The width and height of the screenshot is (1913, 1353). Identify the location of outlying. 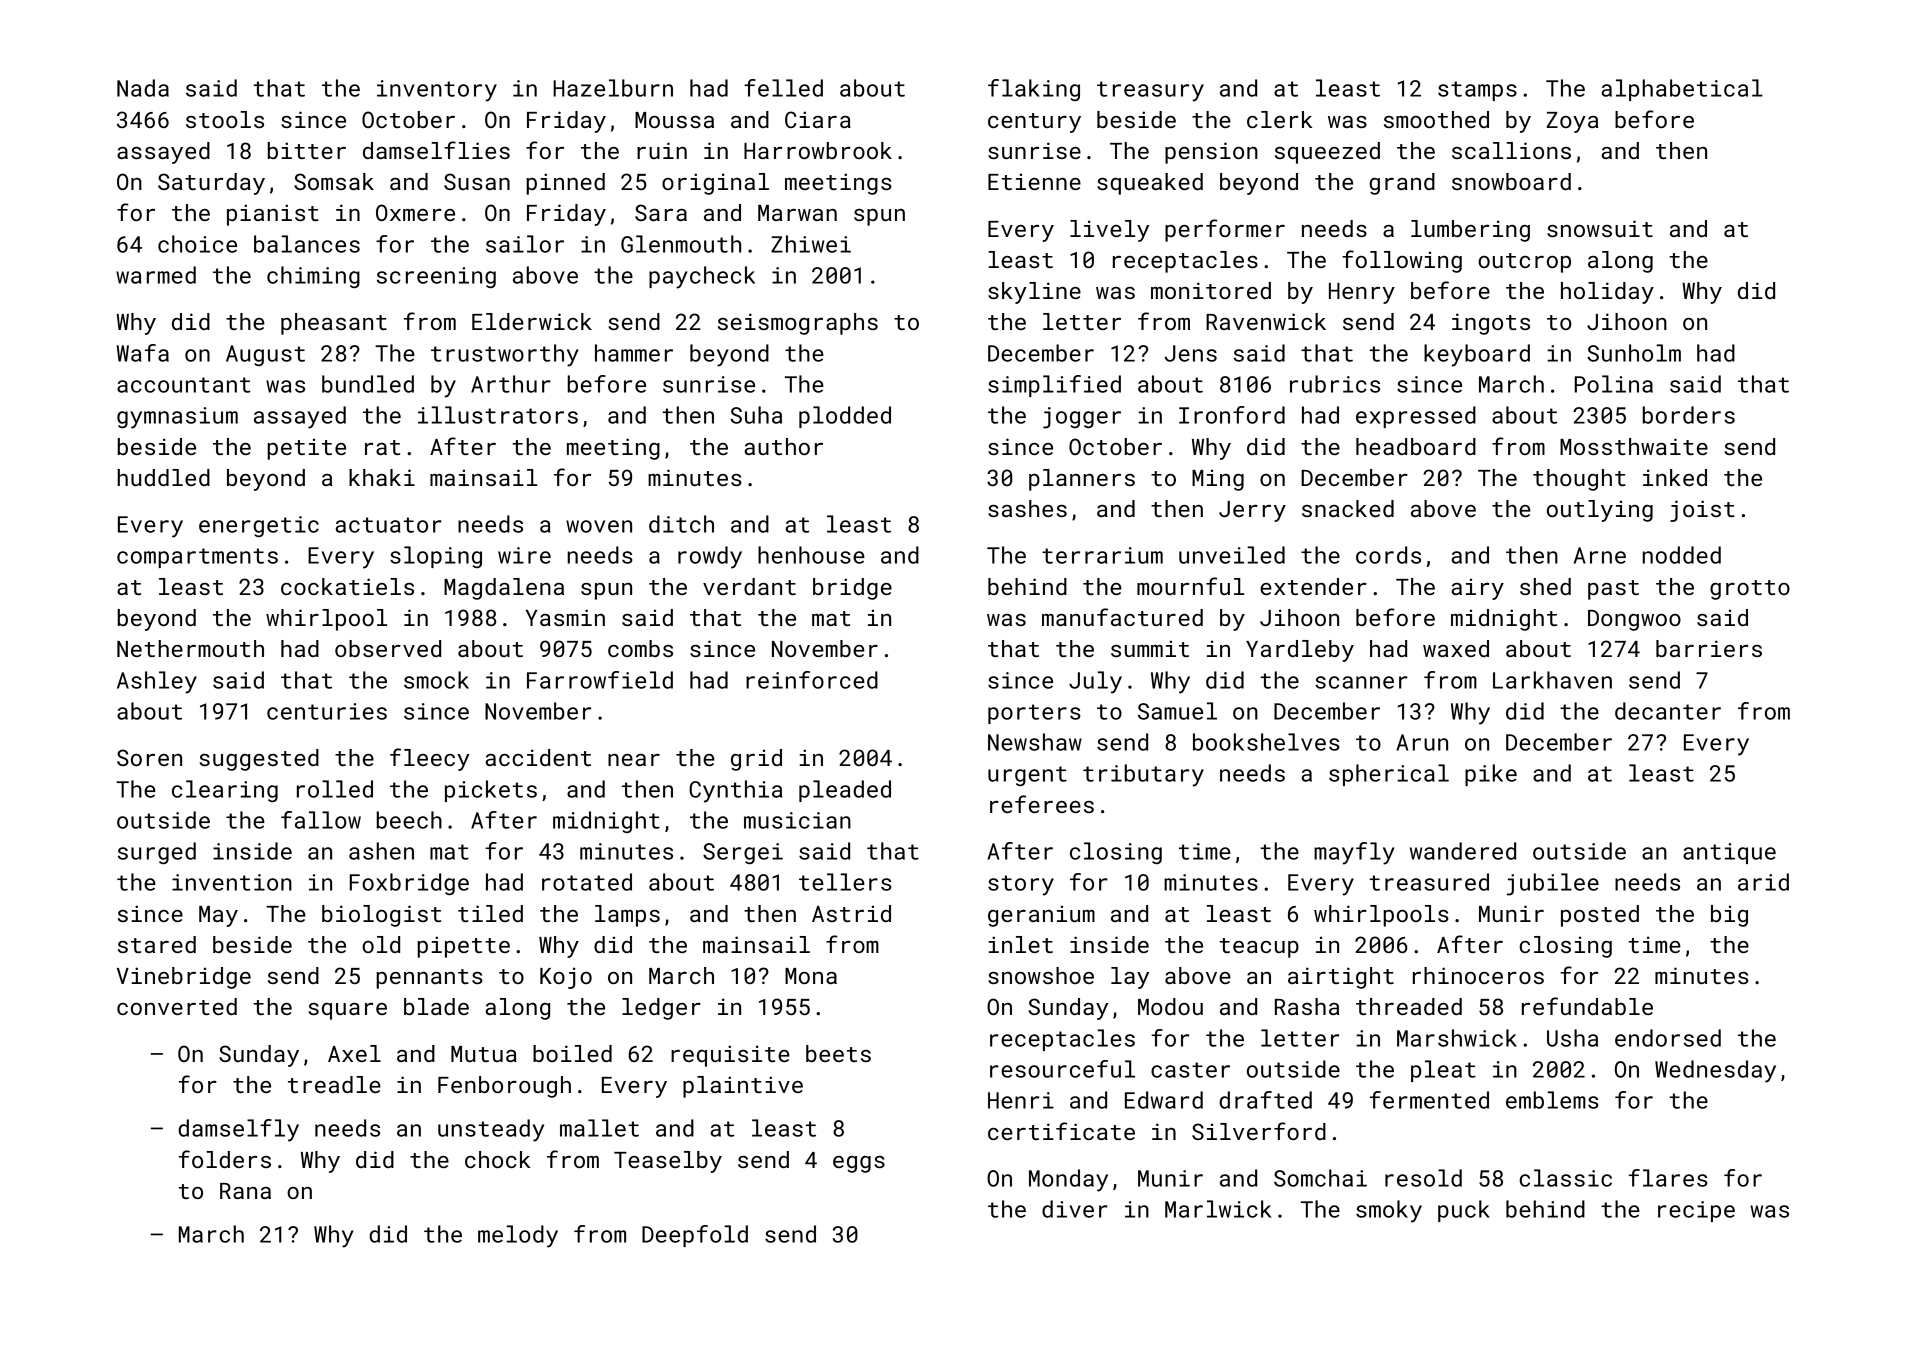
(1600, 511).
